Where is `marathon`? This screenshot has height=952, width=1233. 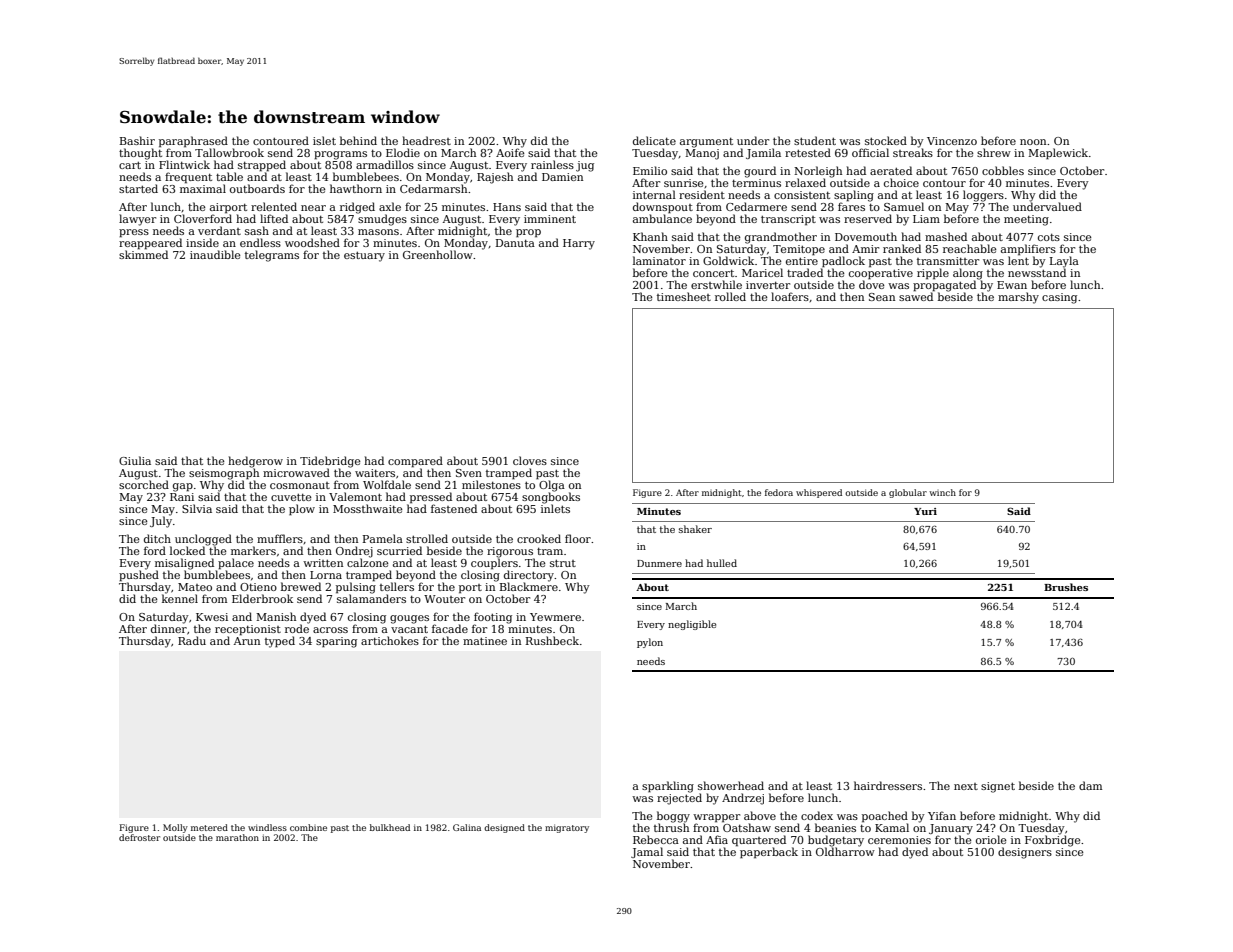
marathon is located at coordinates (237, 837).
